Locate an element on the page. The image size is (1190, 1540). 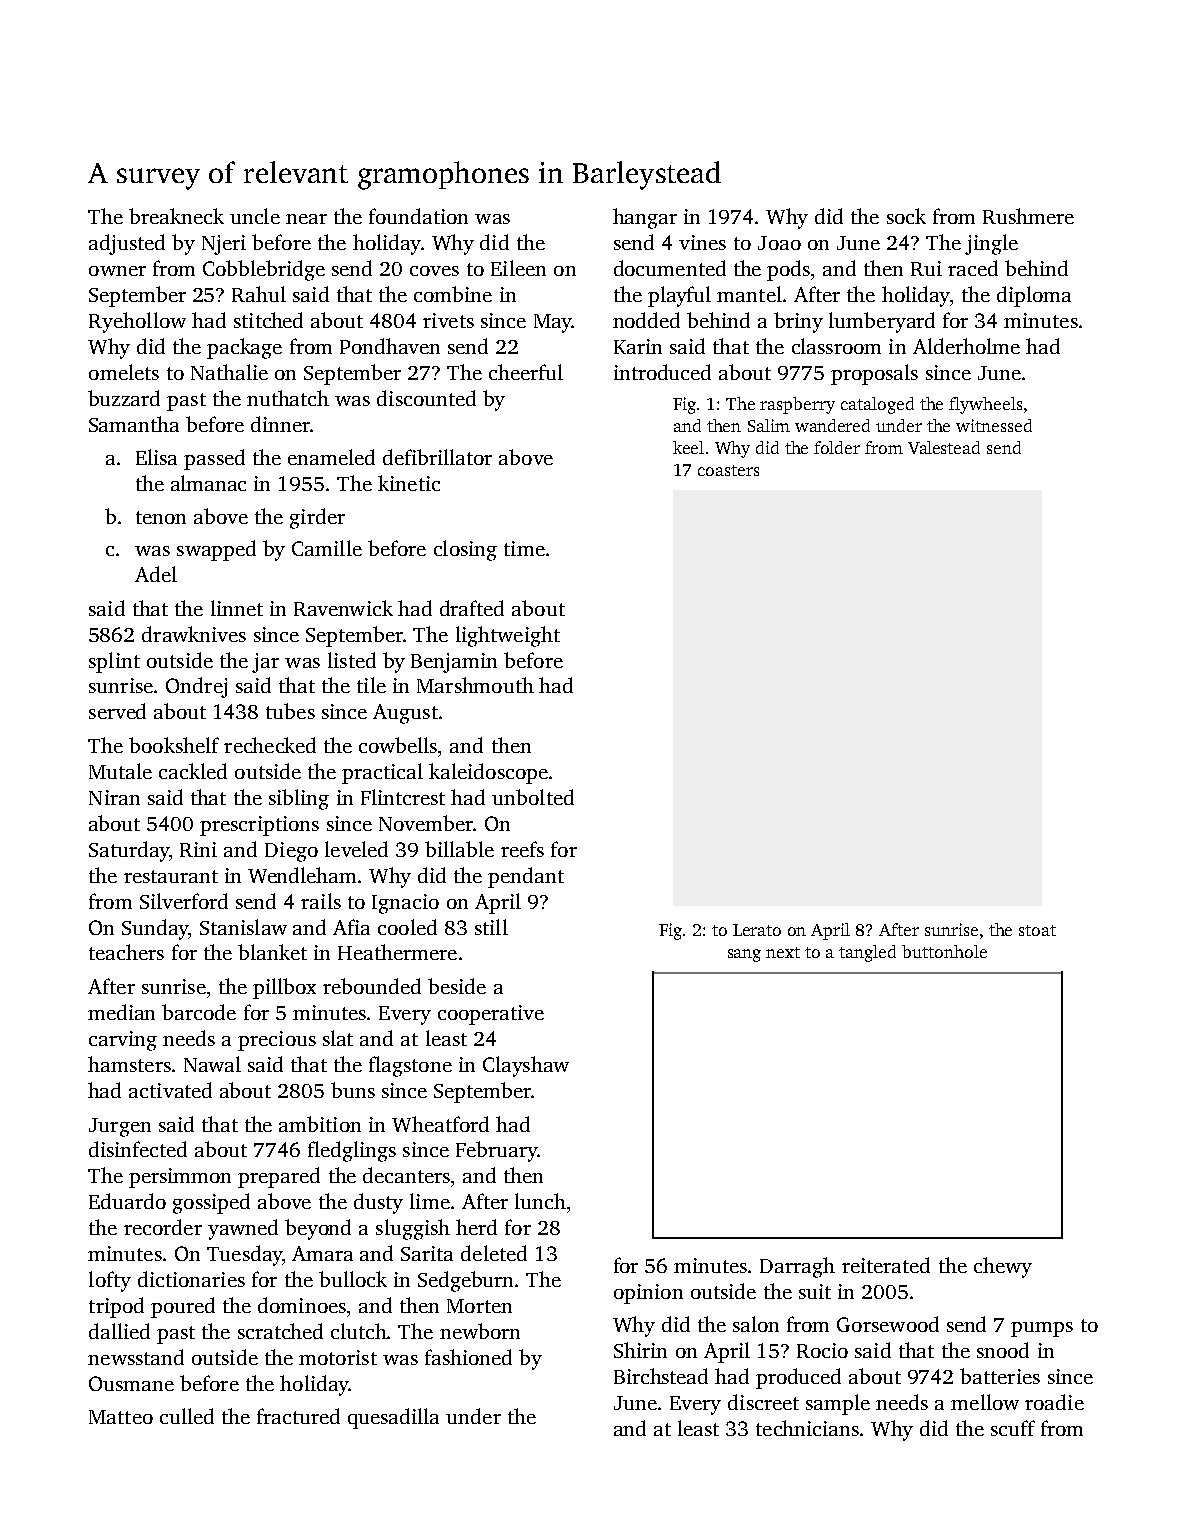
unbolted is located at coordinates (533, 797).
